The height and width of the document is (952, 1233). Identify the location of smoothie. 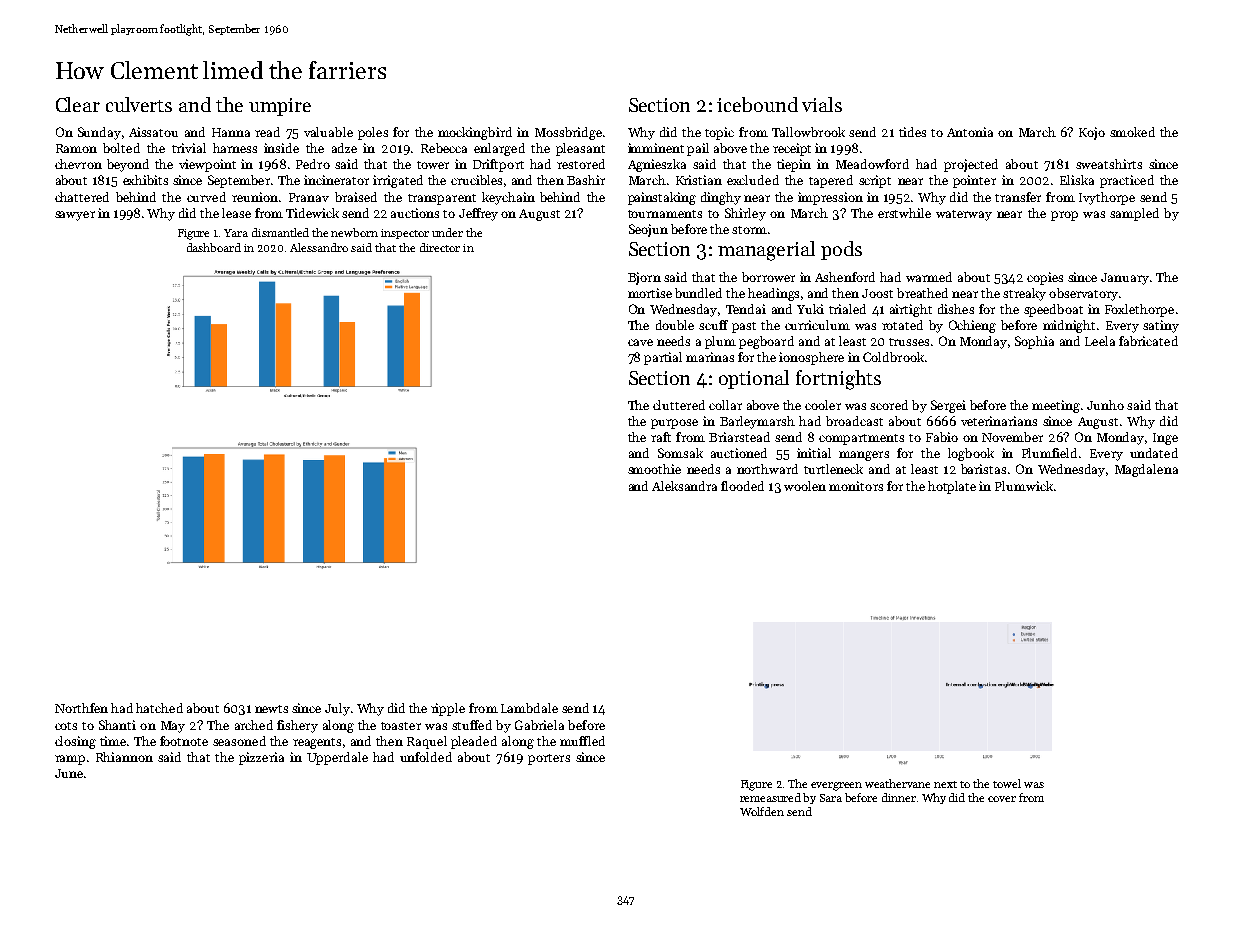
(654, 469).
